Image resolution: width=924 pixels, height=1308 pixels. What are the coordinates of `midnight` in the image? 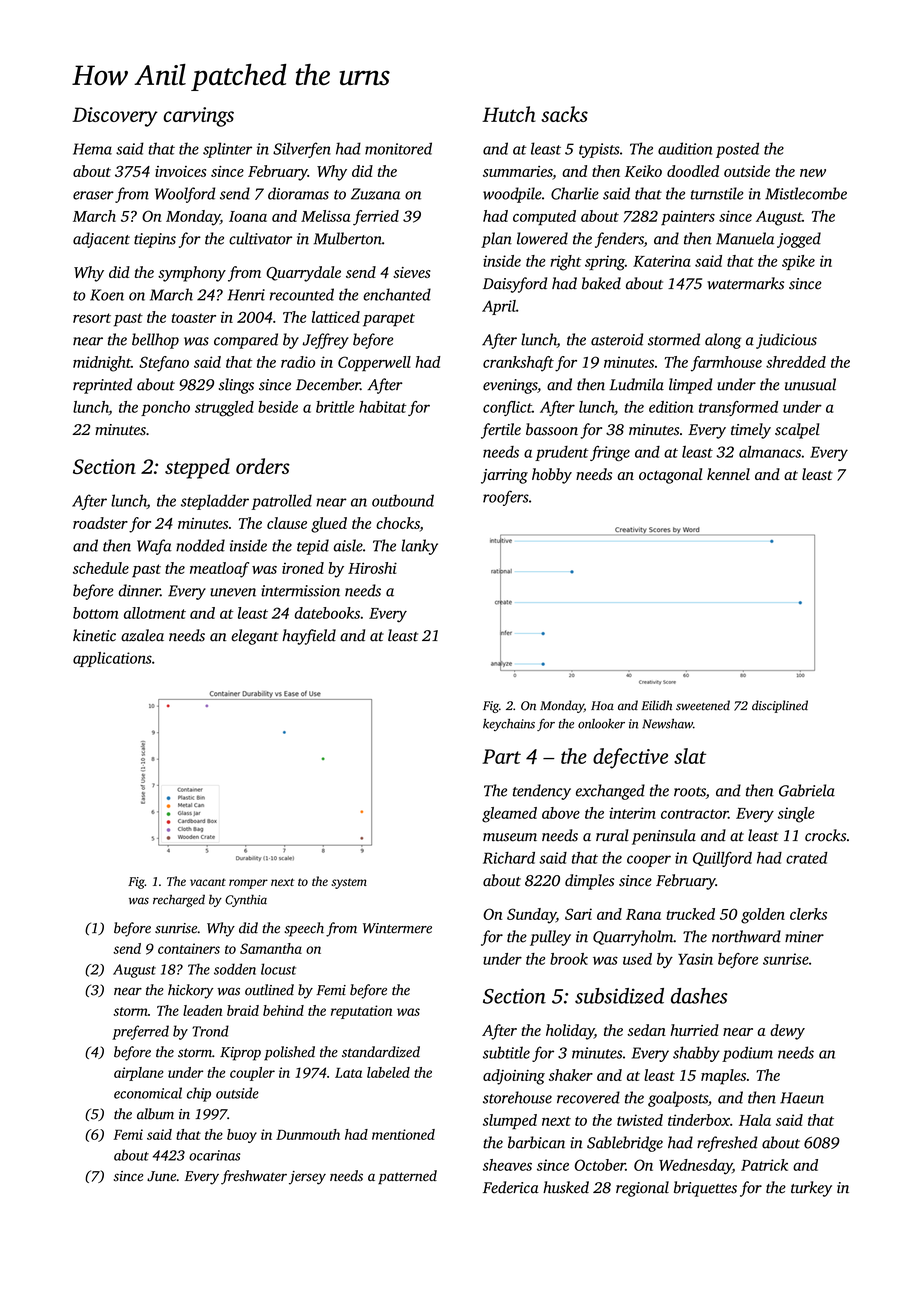 It's located at (102, 364).
